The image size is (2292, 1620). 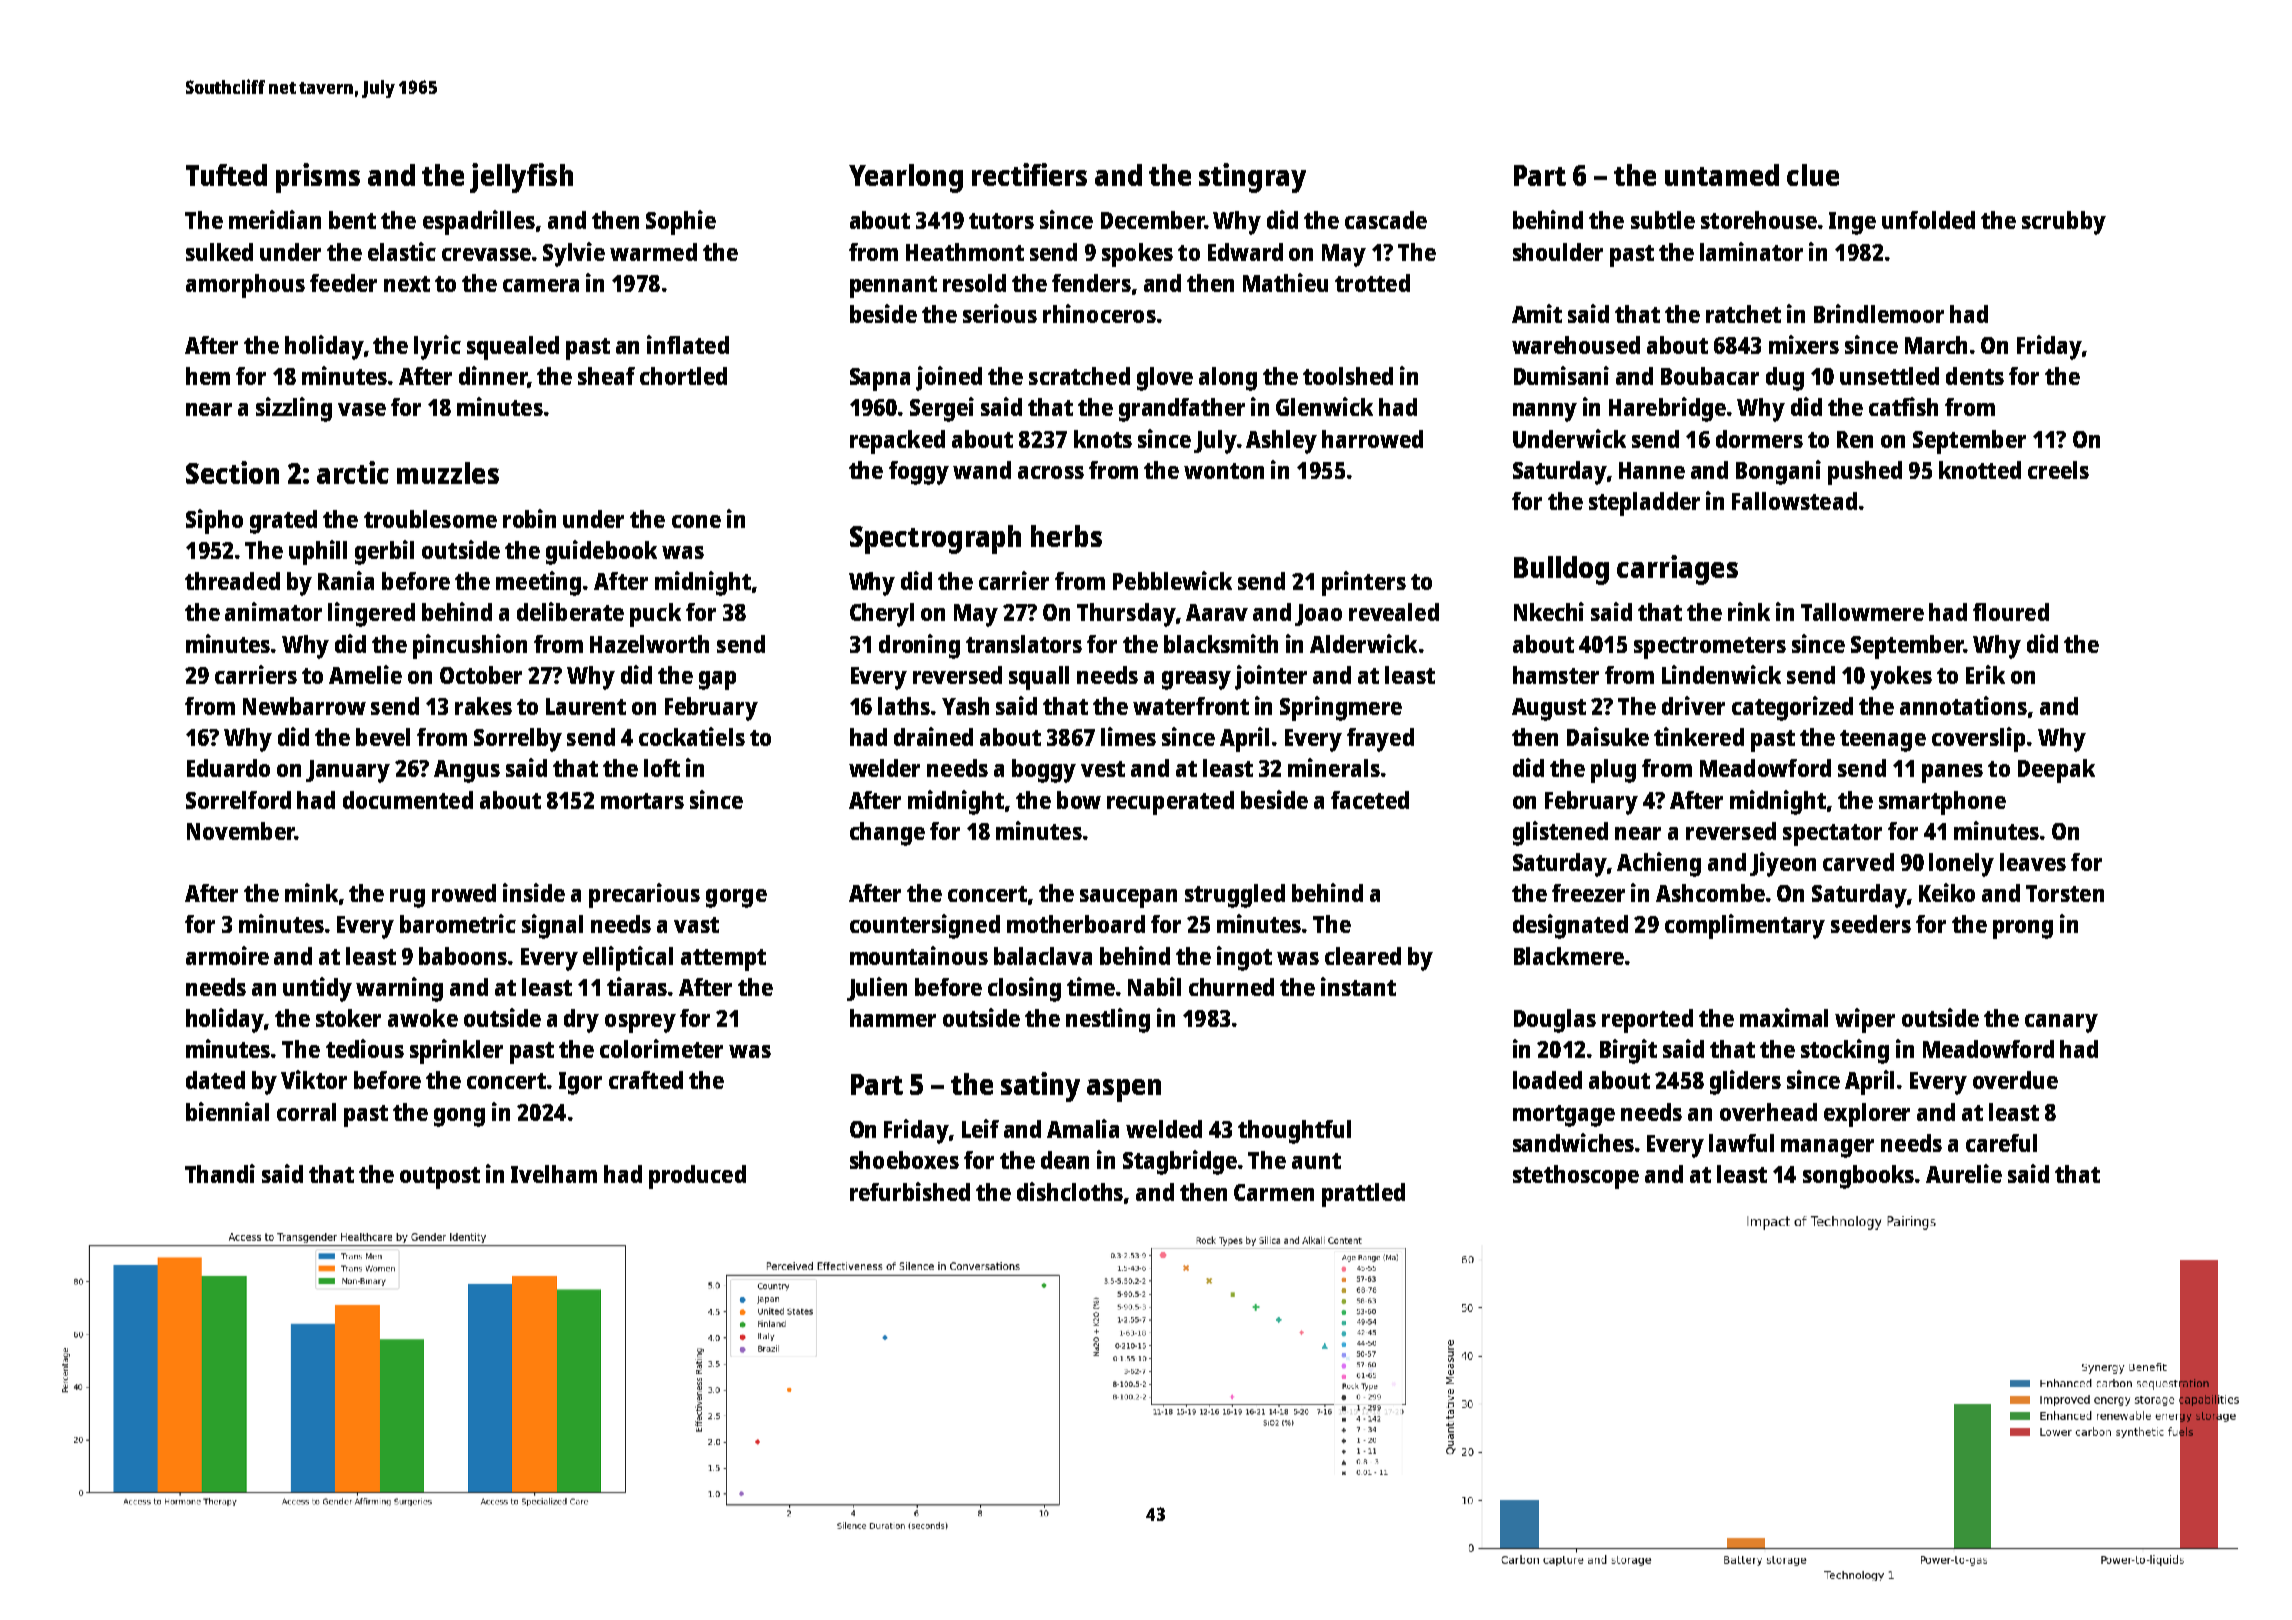 What do you see at coordinates (1710, 648) in the page?
I see `spectrometers` at bounding box center [1710, 648].
